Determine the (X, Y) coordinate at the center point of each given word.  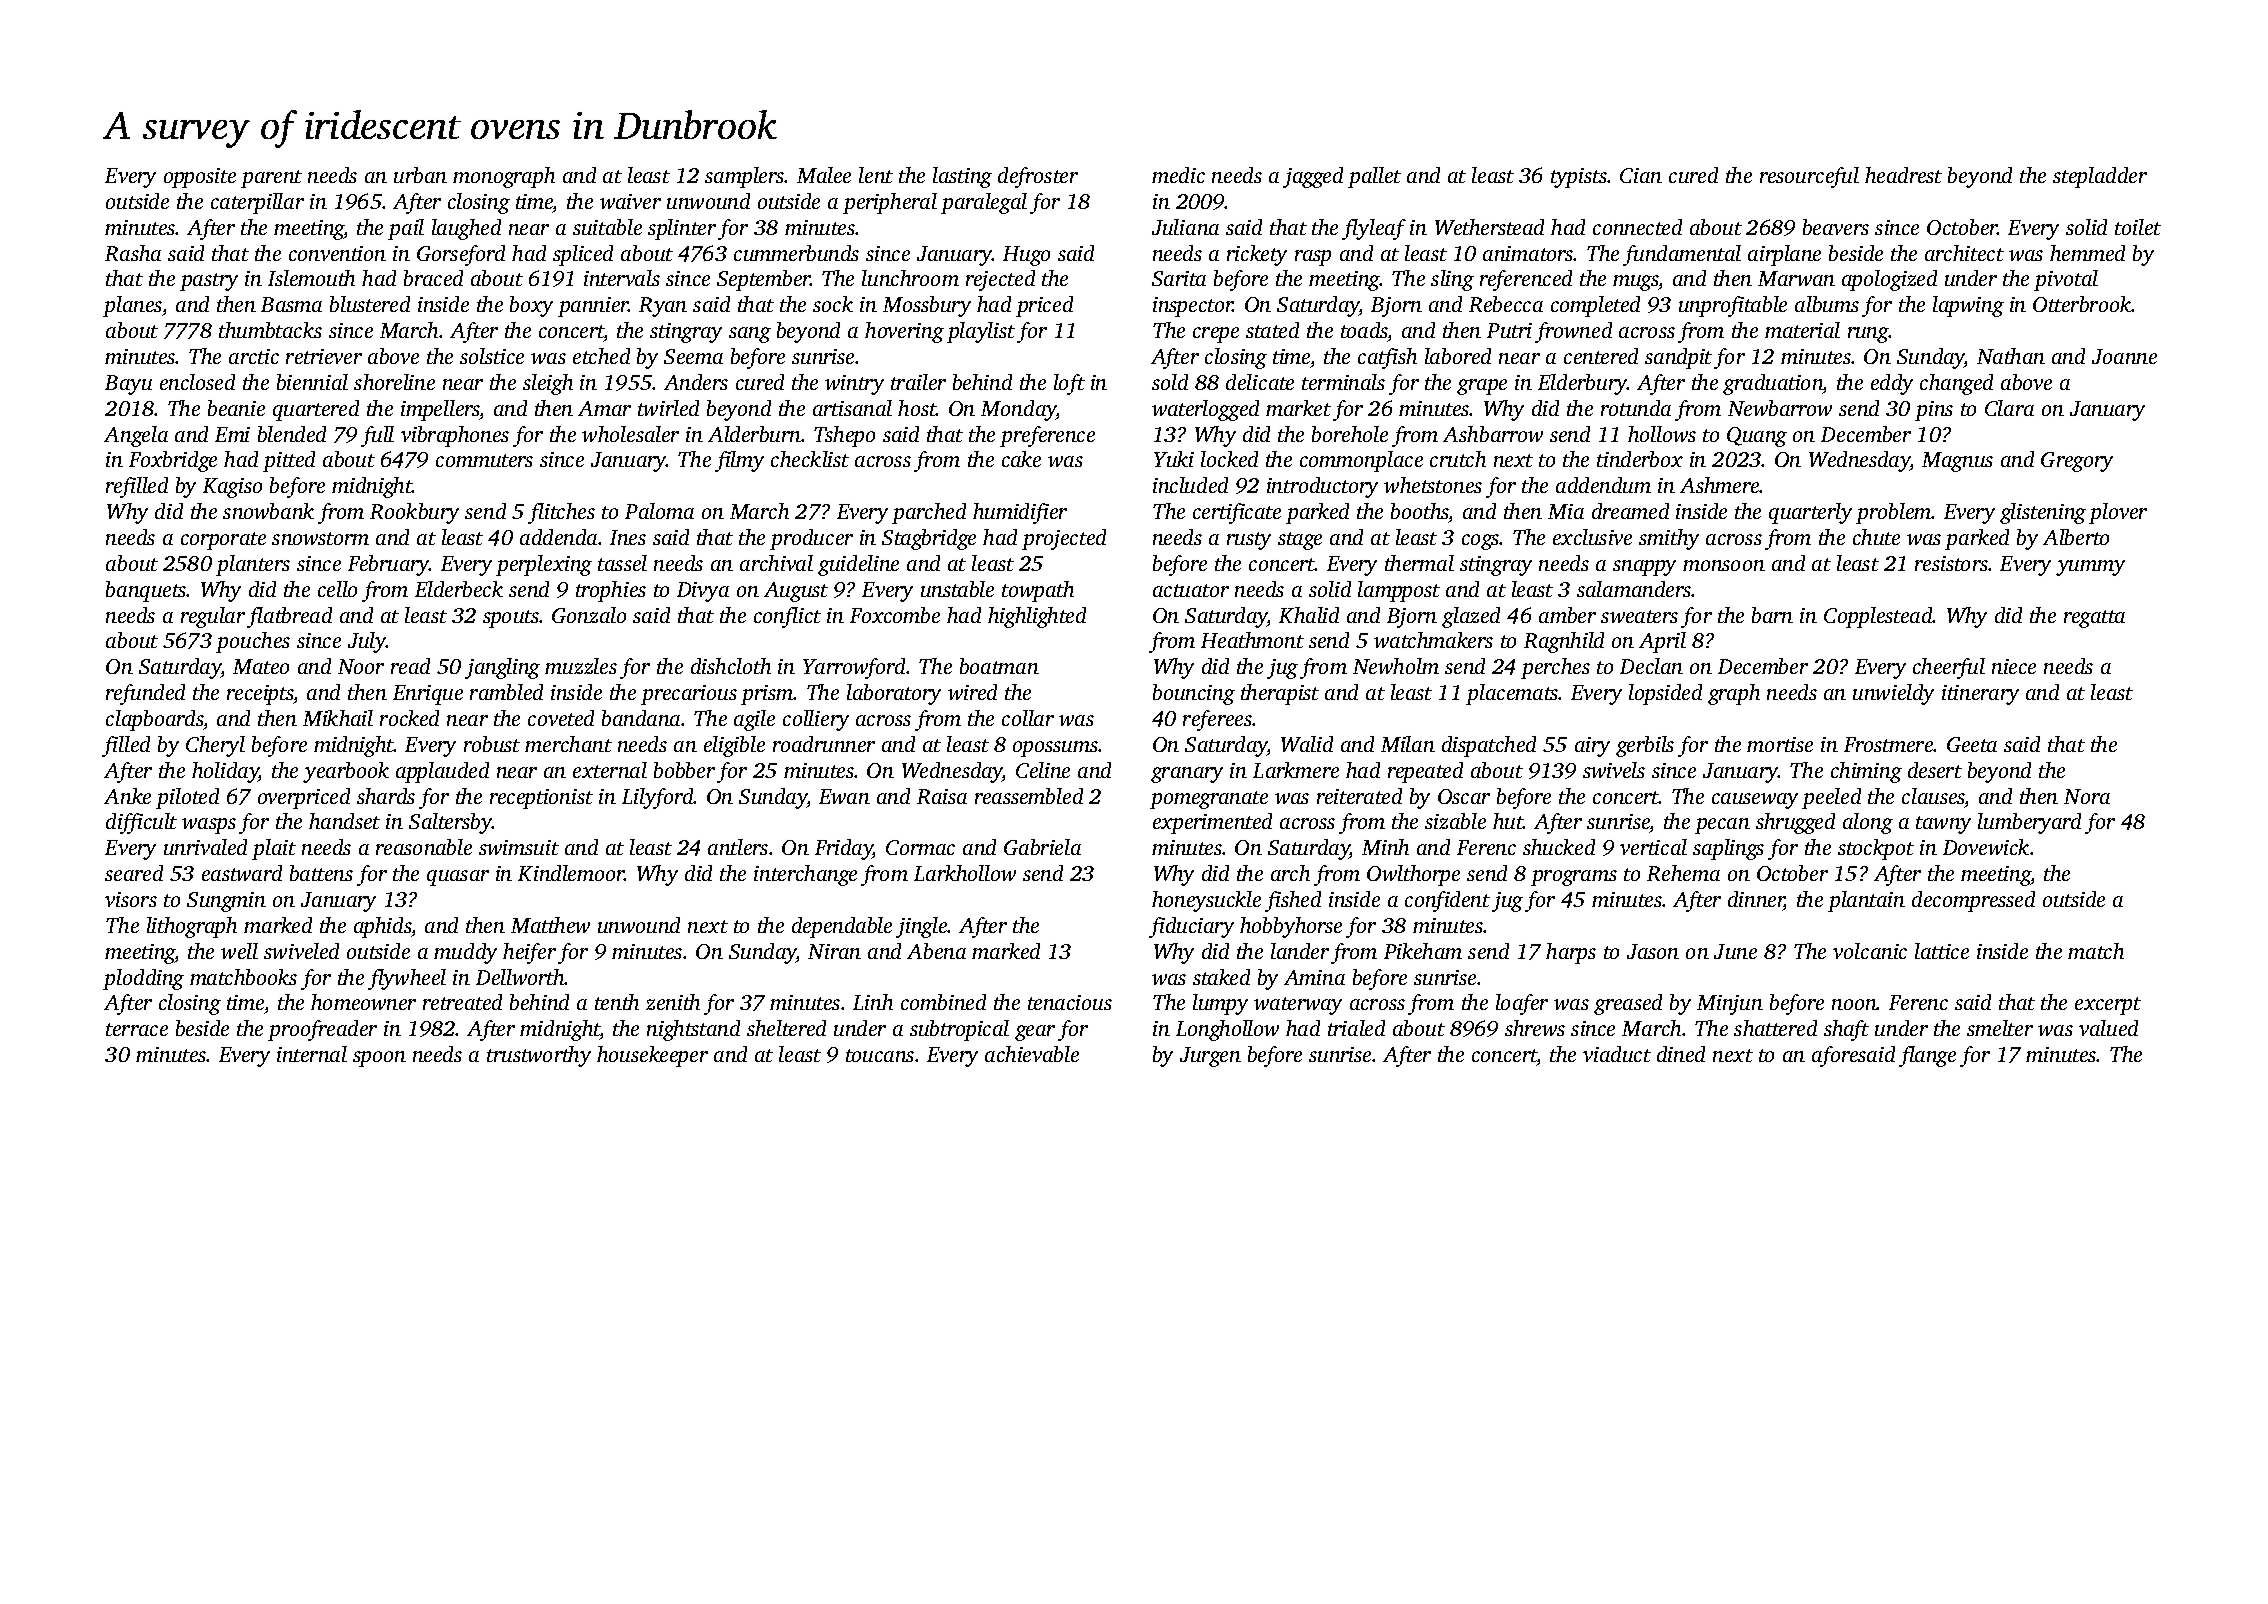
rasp (1313, 258)
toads (1364, 330)
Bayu (128, 385)
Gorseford (461, 255)
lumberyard (2029, 823)
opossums (1056, 749)
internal (312, 1054)
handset (344, 821)
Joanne (2124, 356)
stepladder (2100, 177)
